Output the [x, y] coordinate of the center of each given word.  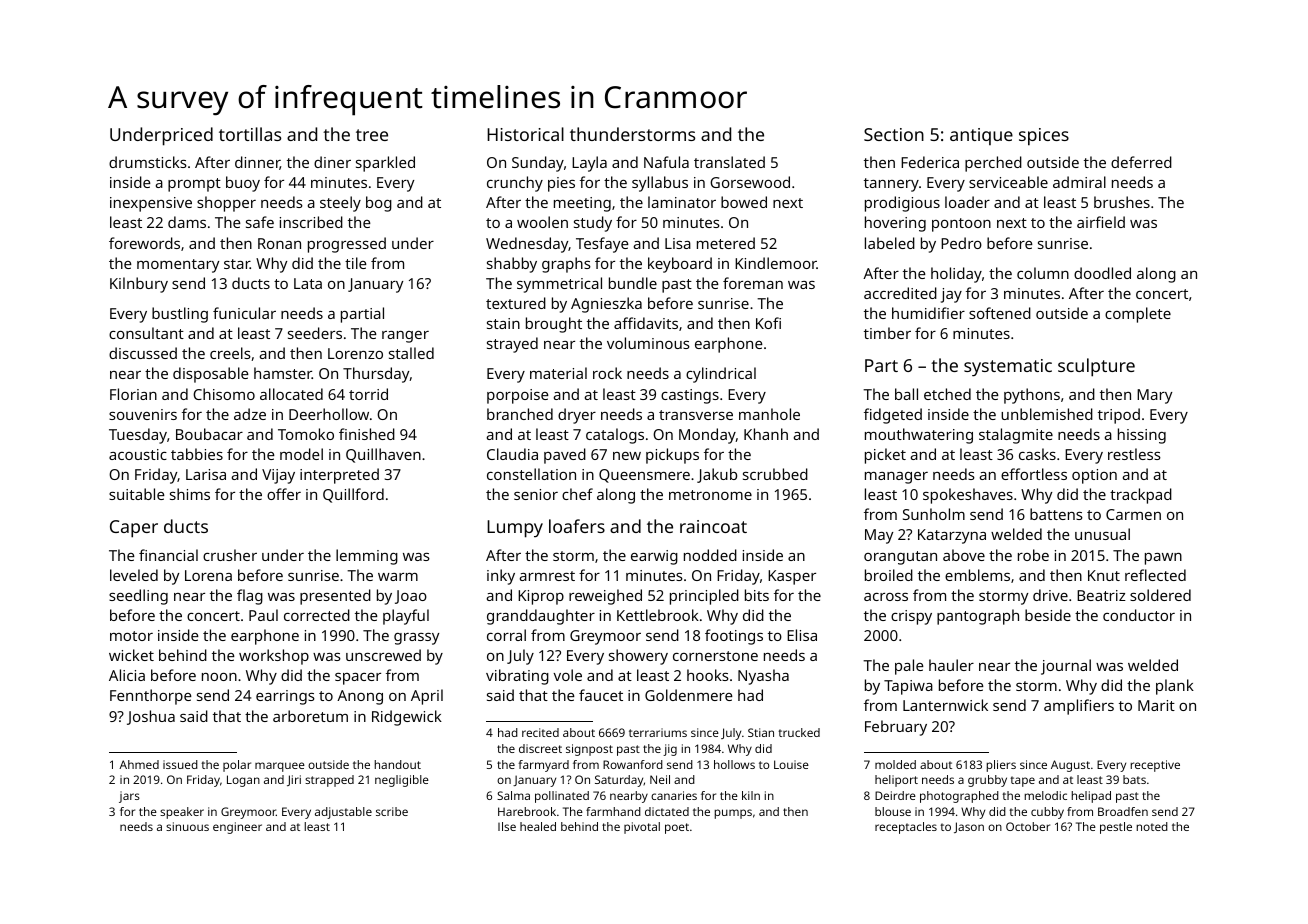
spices [1044, 137]
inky [501, 577]
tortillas [250, 134]
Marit [1156, 705]
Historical [525, 134]
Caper [134, 529]
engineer [237, 828]
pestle [1116, 828]
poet [677, 828]
